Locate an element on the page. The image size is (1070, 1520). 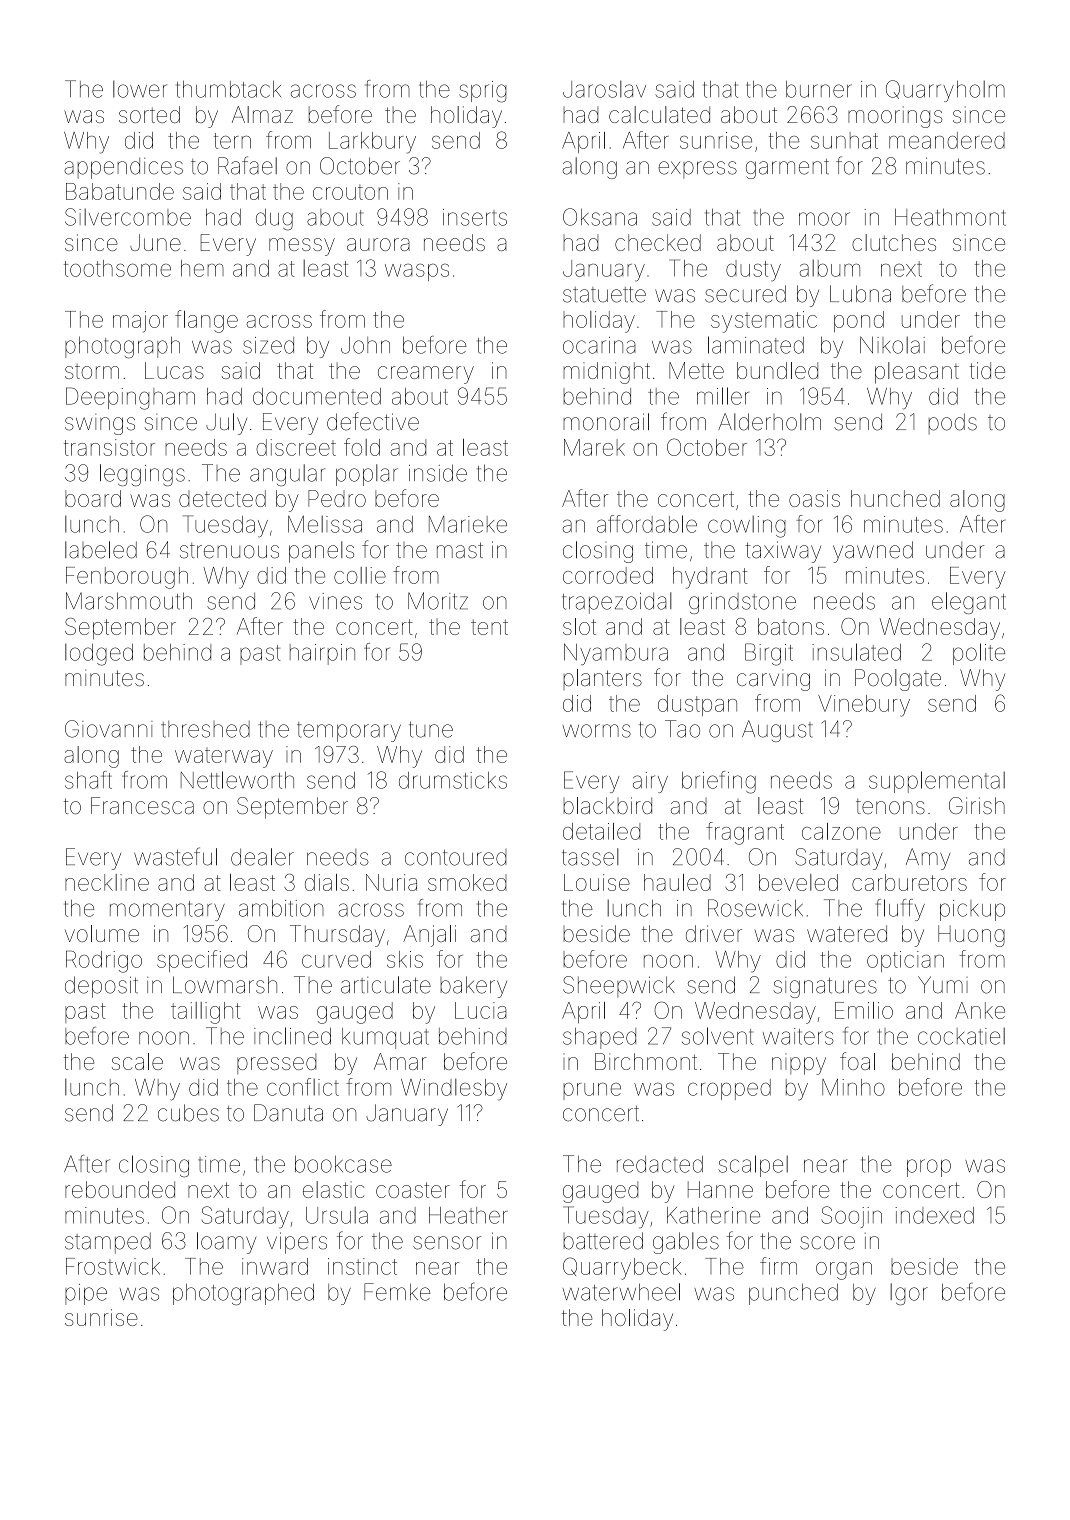
pipe is located at coordinates (86, 1294).
